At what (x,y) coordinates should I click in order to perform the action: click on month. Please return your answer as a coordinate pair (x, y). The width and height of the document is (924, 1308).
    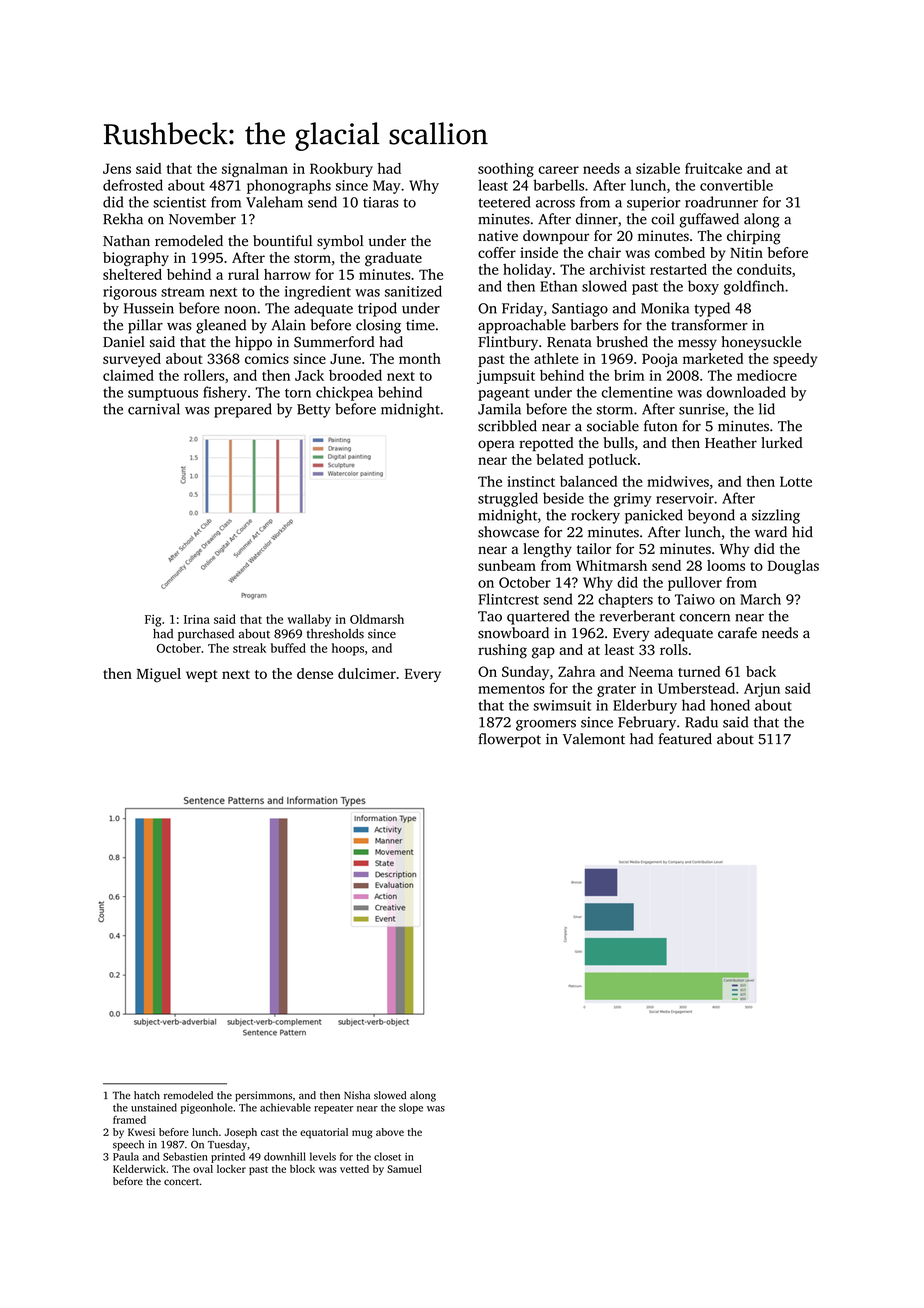
    Looking at the image, I should click on (420, 358).
